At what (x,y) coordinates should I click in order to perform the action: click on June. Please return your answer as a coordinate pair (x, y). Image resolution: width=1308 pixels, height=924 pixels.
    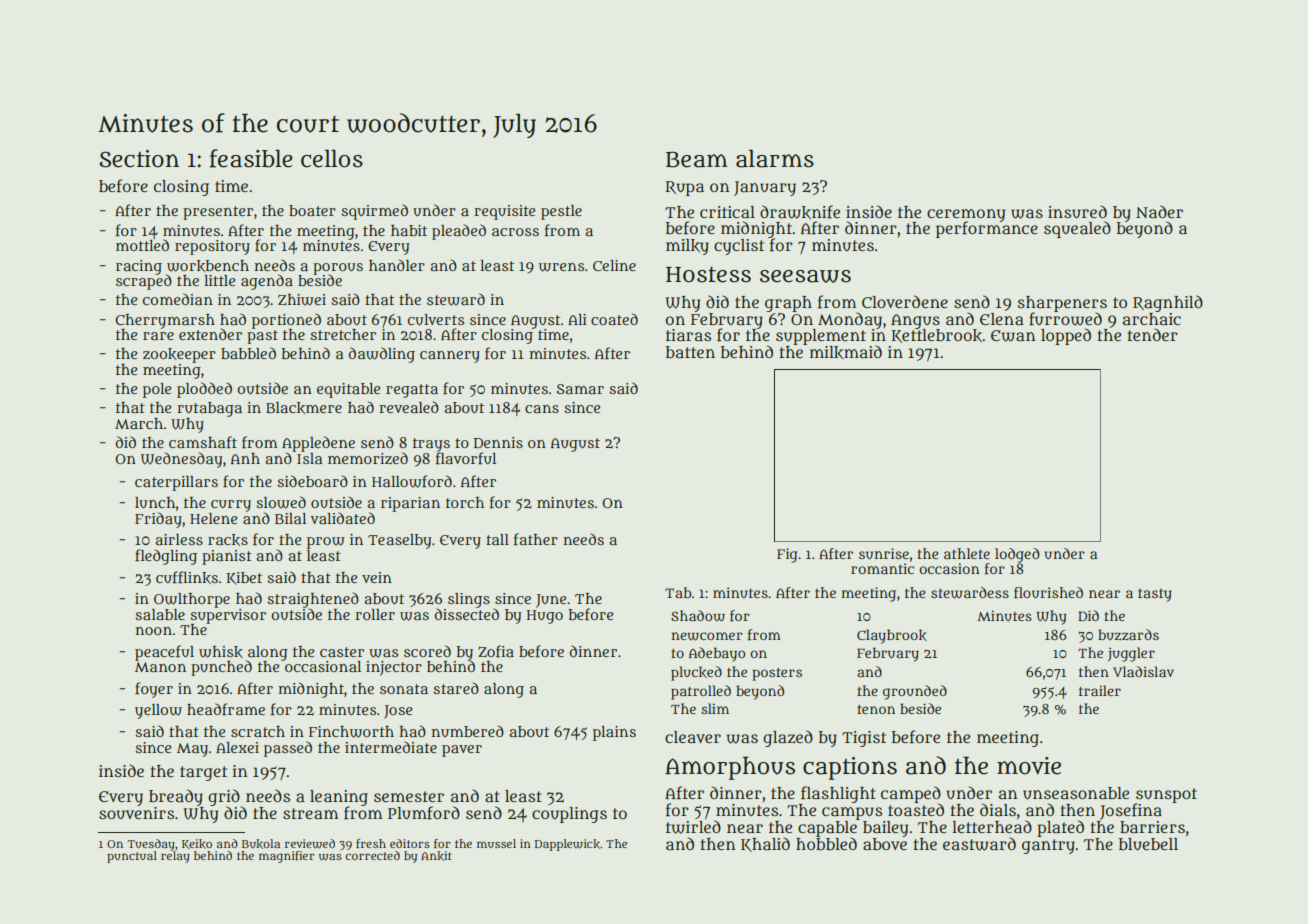
    Looking at the image, I should click on (551, 601).
